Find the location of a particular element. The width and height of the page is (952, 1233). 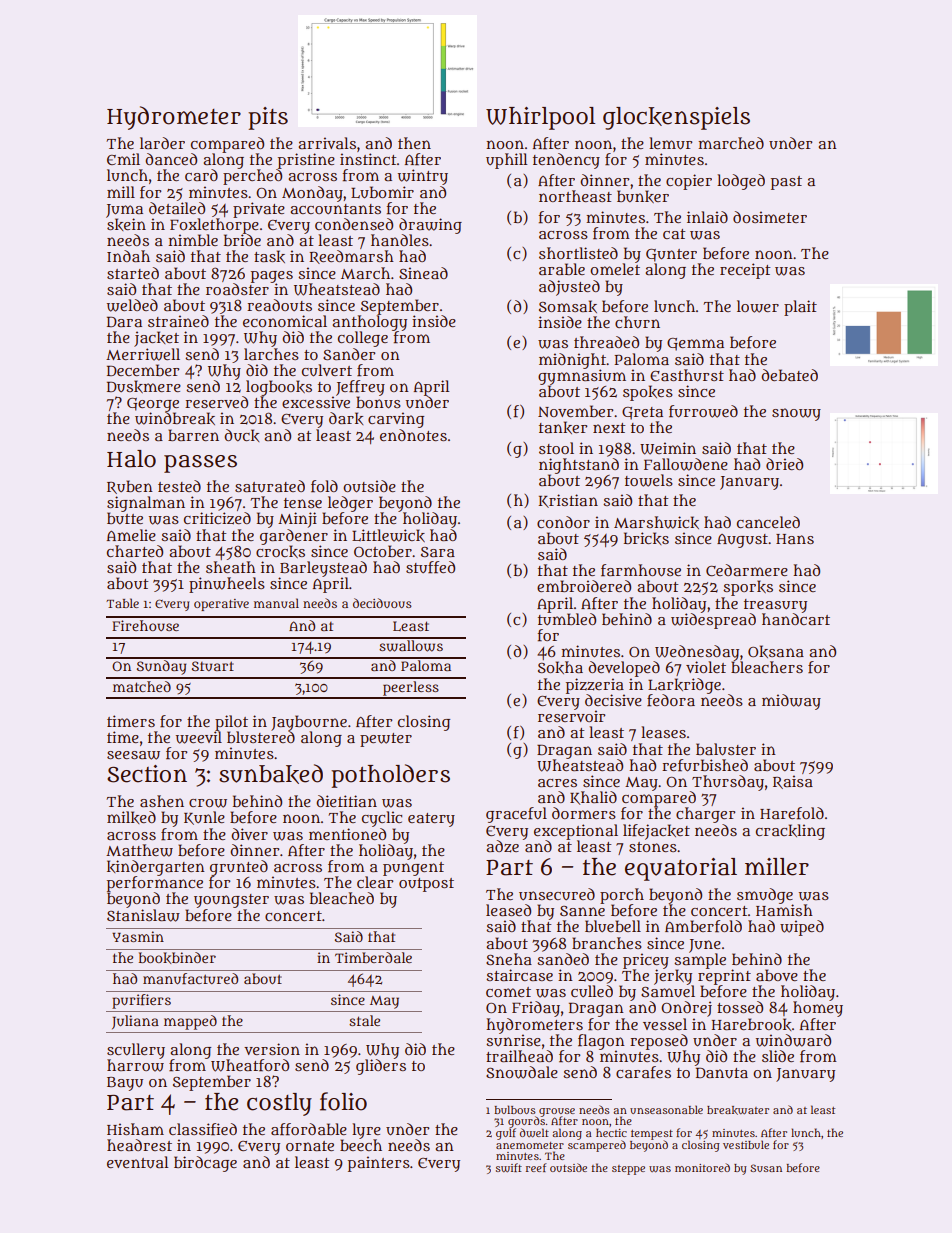

task is located at coordinates (269, 256).
